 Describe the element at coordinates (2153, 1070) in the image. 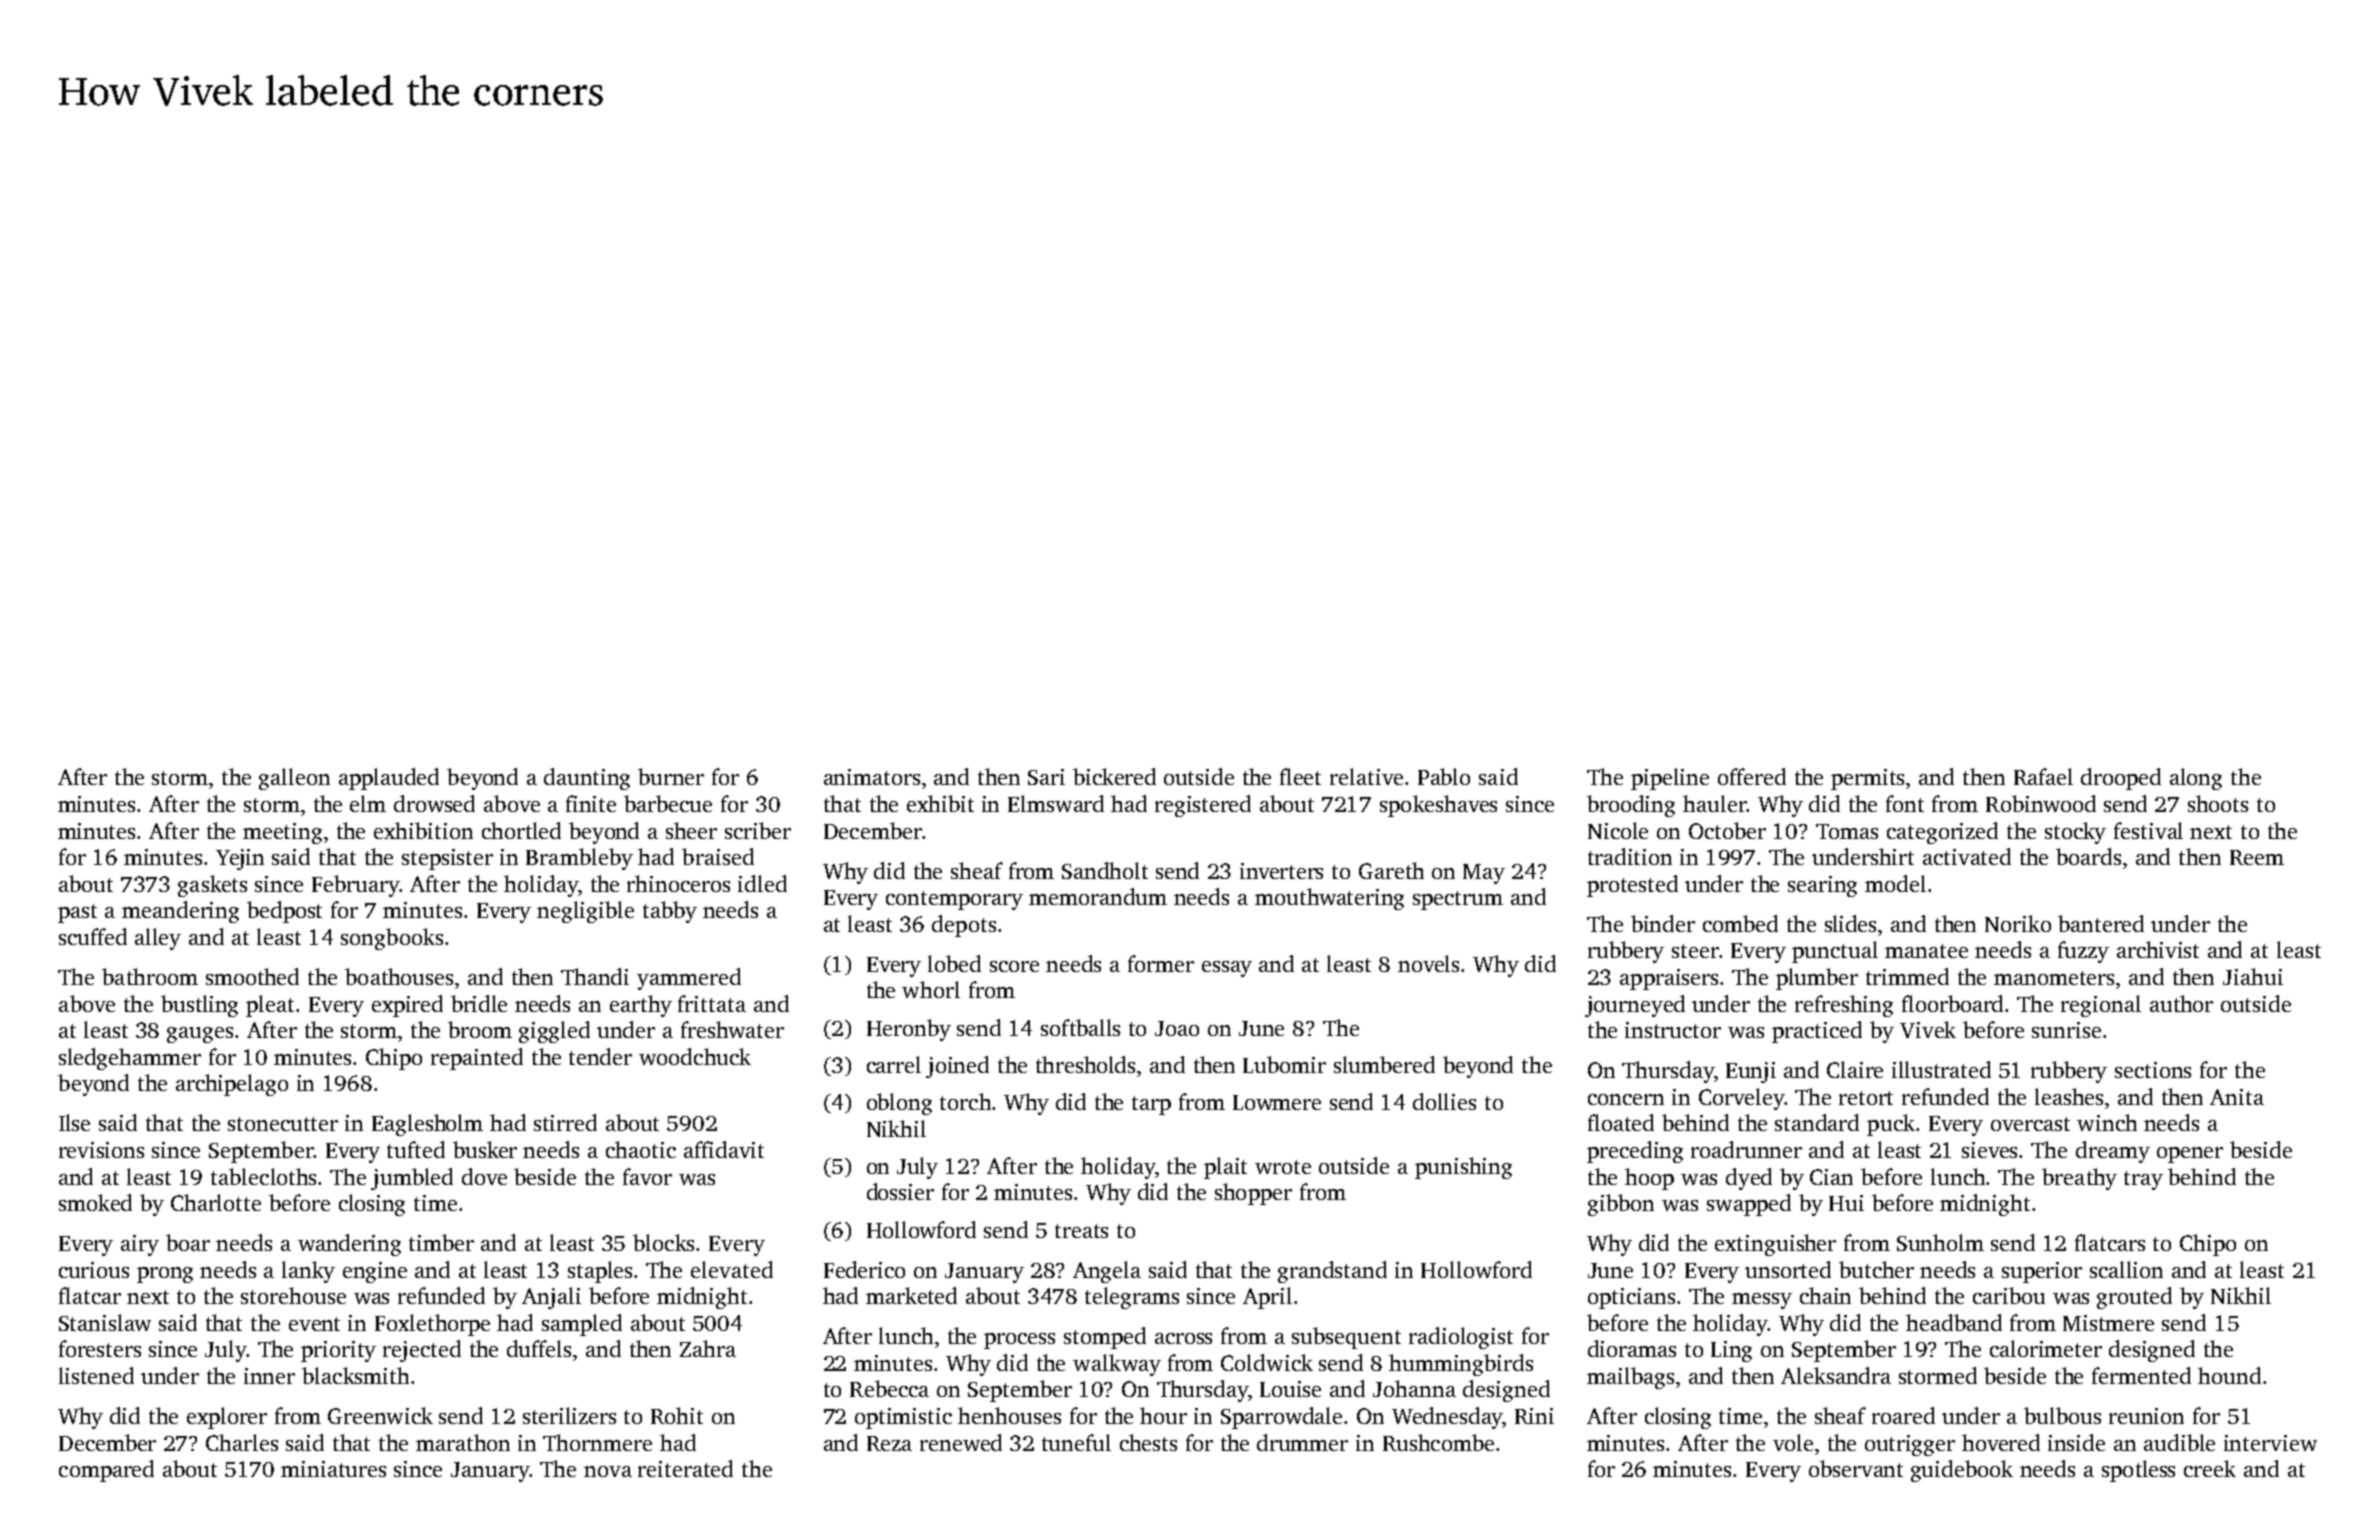

I see `sections` at that location.
